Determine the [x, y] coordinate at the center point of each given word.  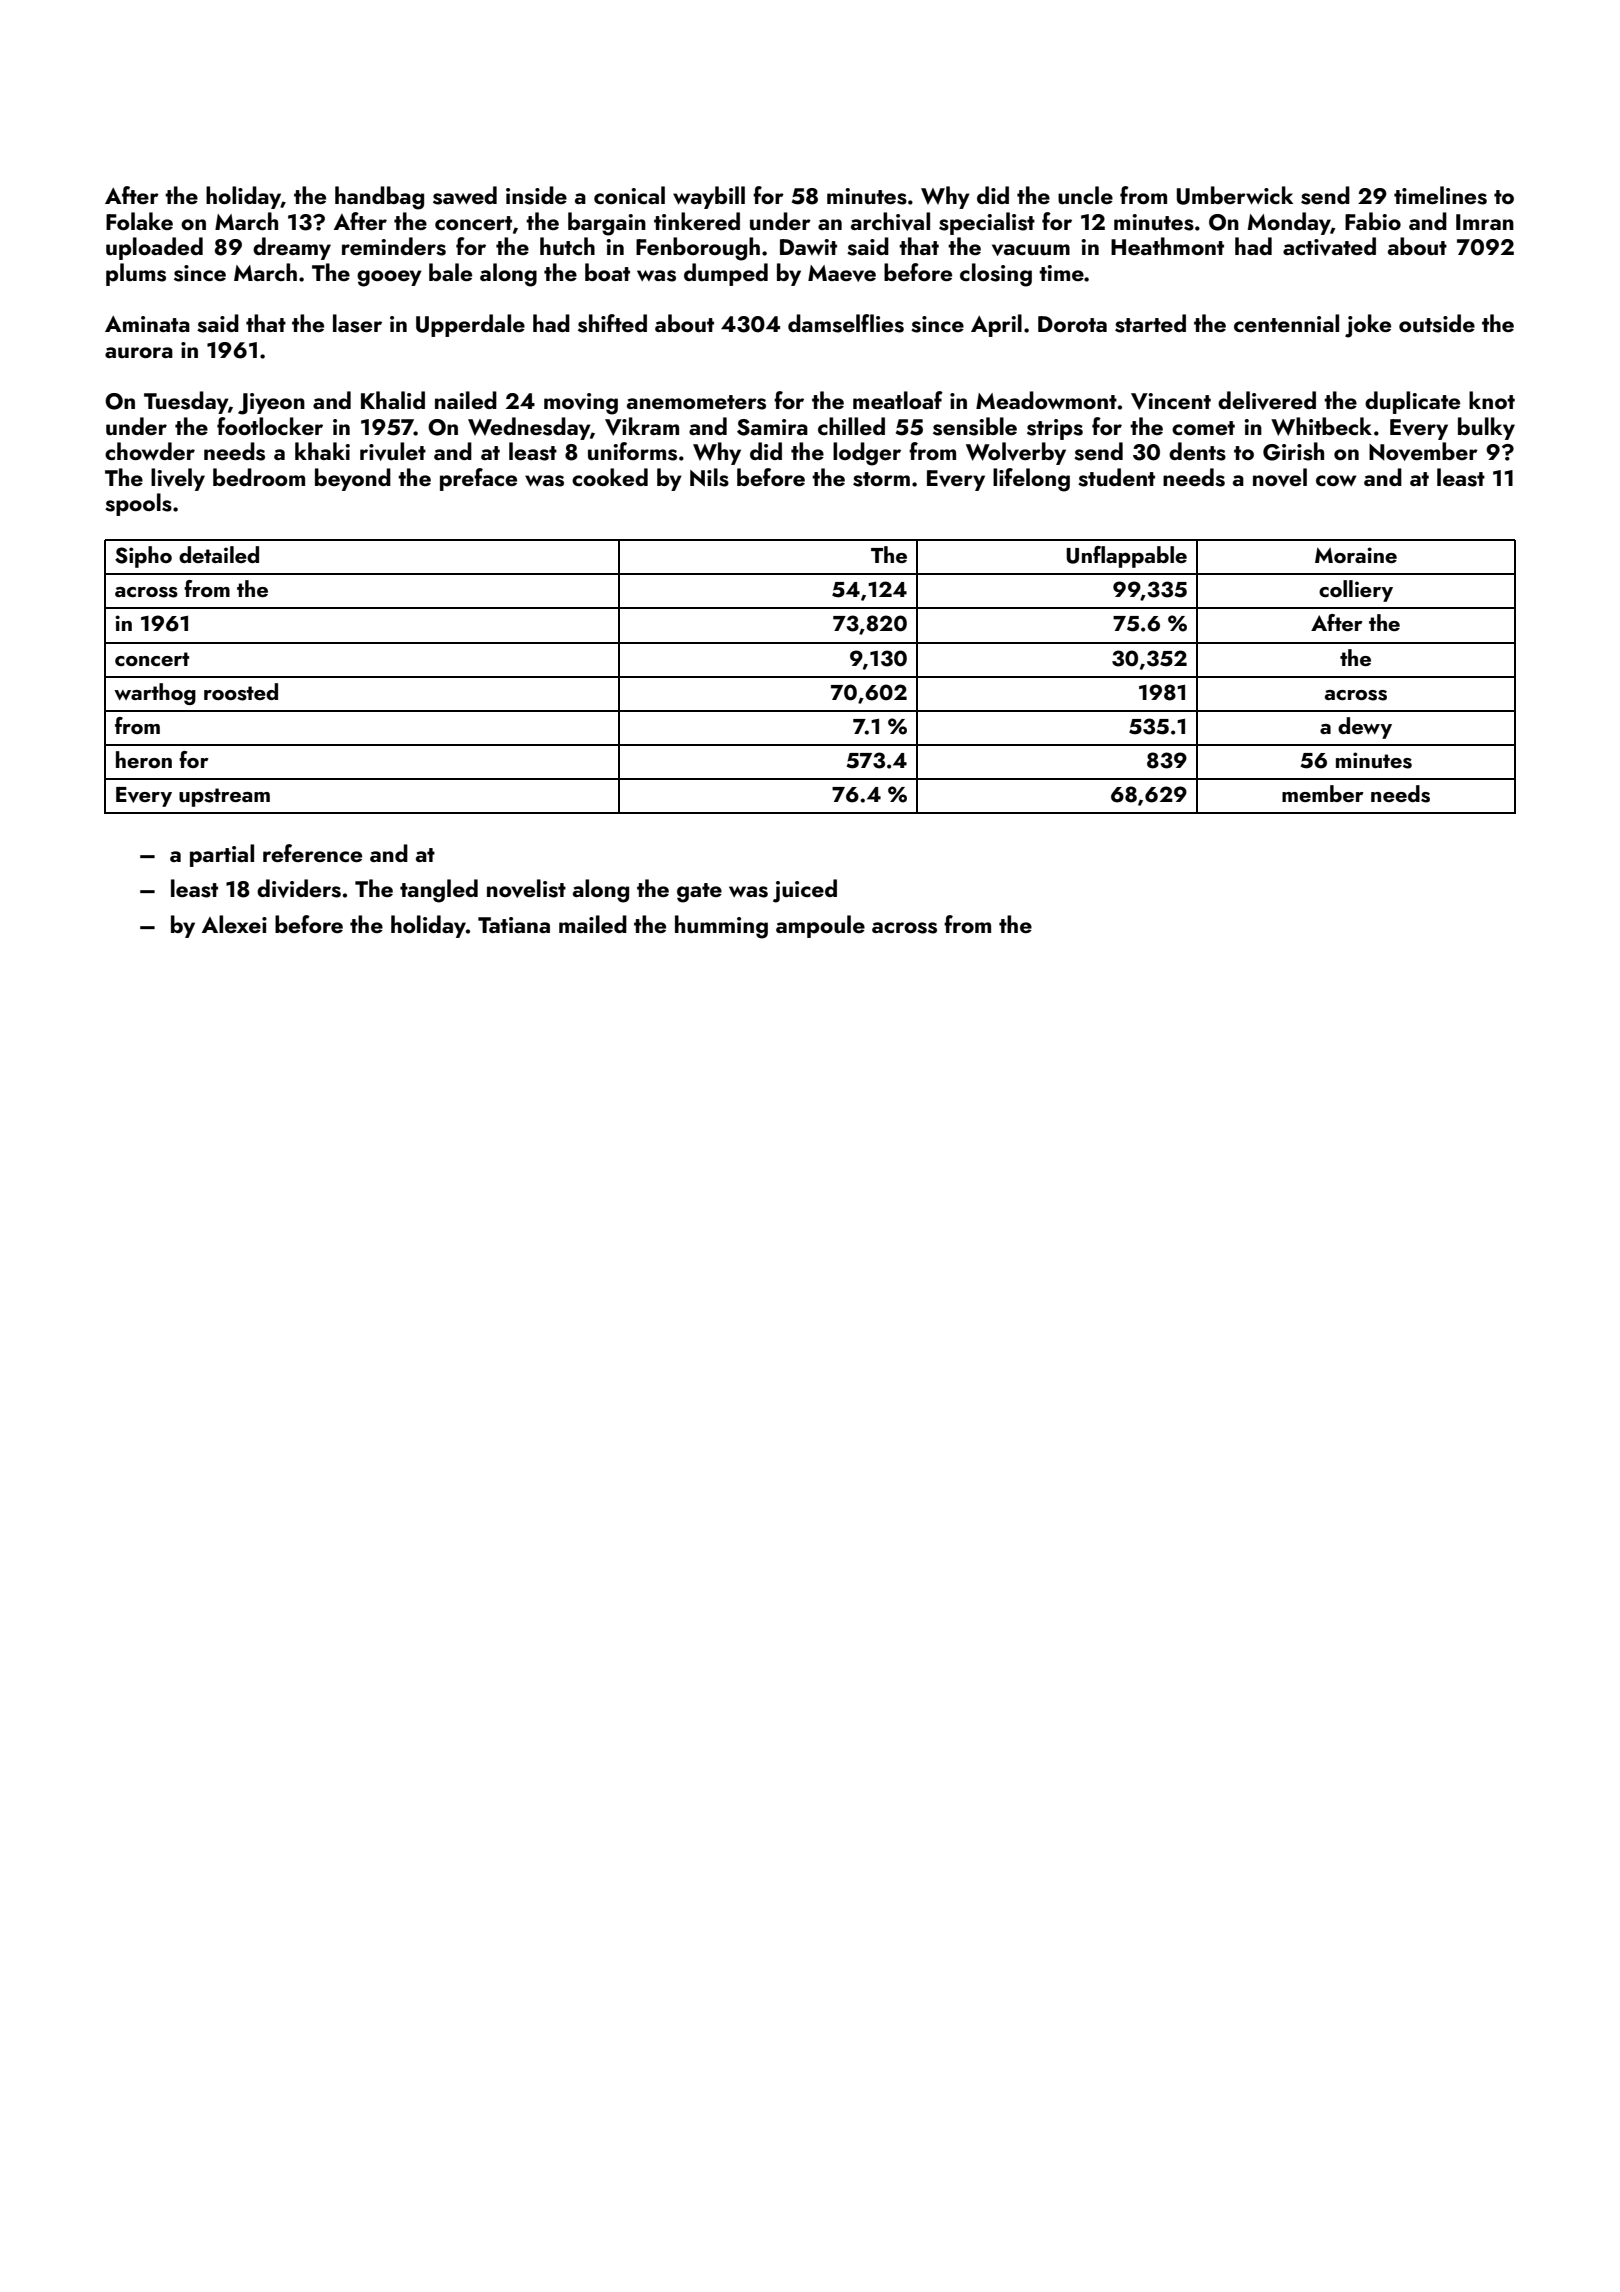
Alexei [234, 924]
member [1323, 793]
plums [136, 274]
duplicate [1412, 402]
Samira [772, 427]
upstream [224, 797]
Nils [709, 477]
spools [138, 504]
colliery [1356, 591]
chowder [150, 451]
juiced [805, 891]
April [996, 325]
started [1150, 323]
